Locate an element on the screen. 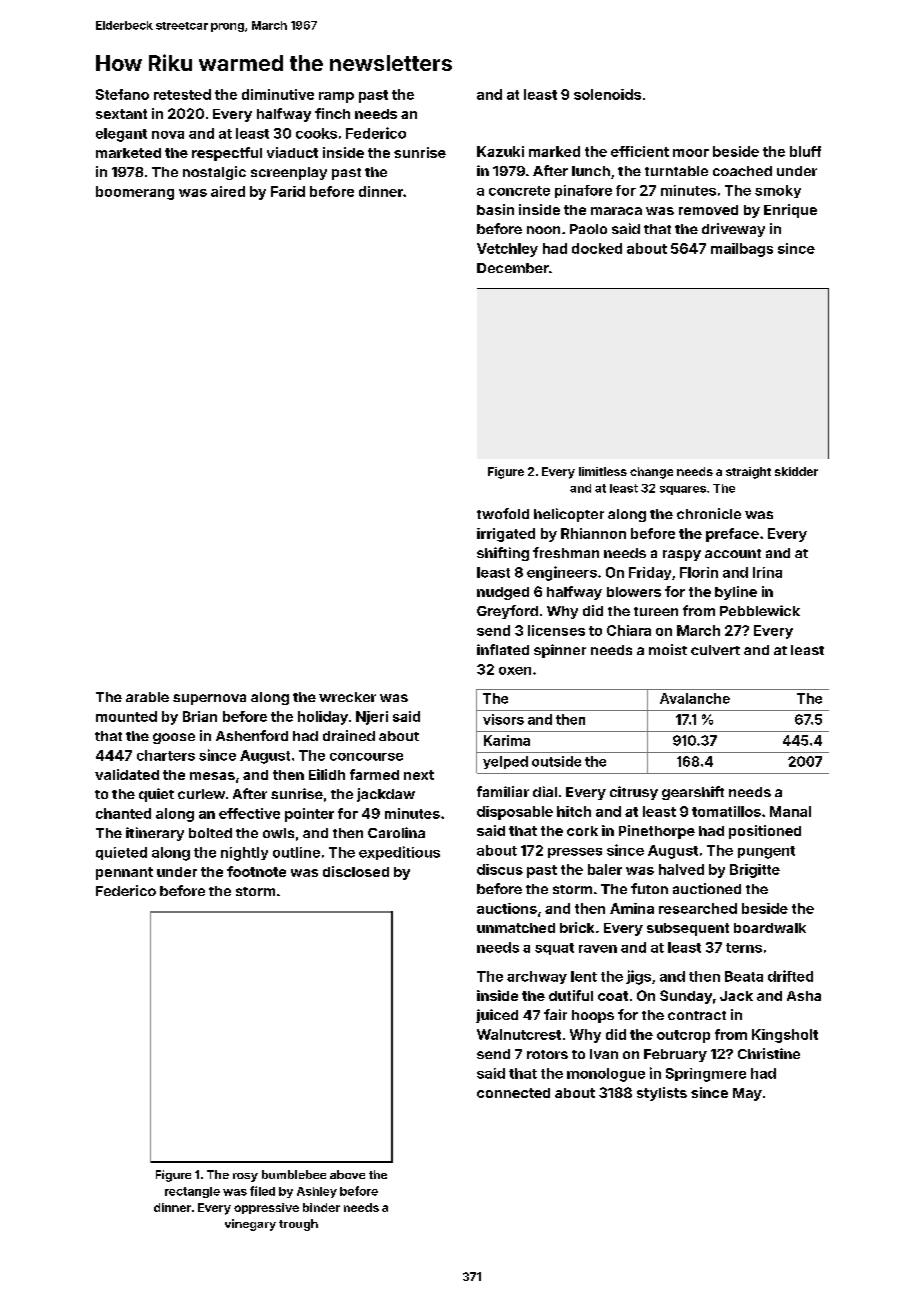 This screenshot has width=924, height=1308. juiced is located at coordinates (497, 1016).
